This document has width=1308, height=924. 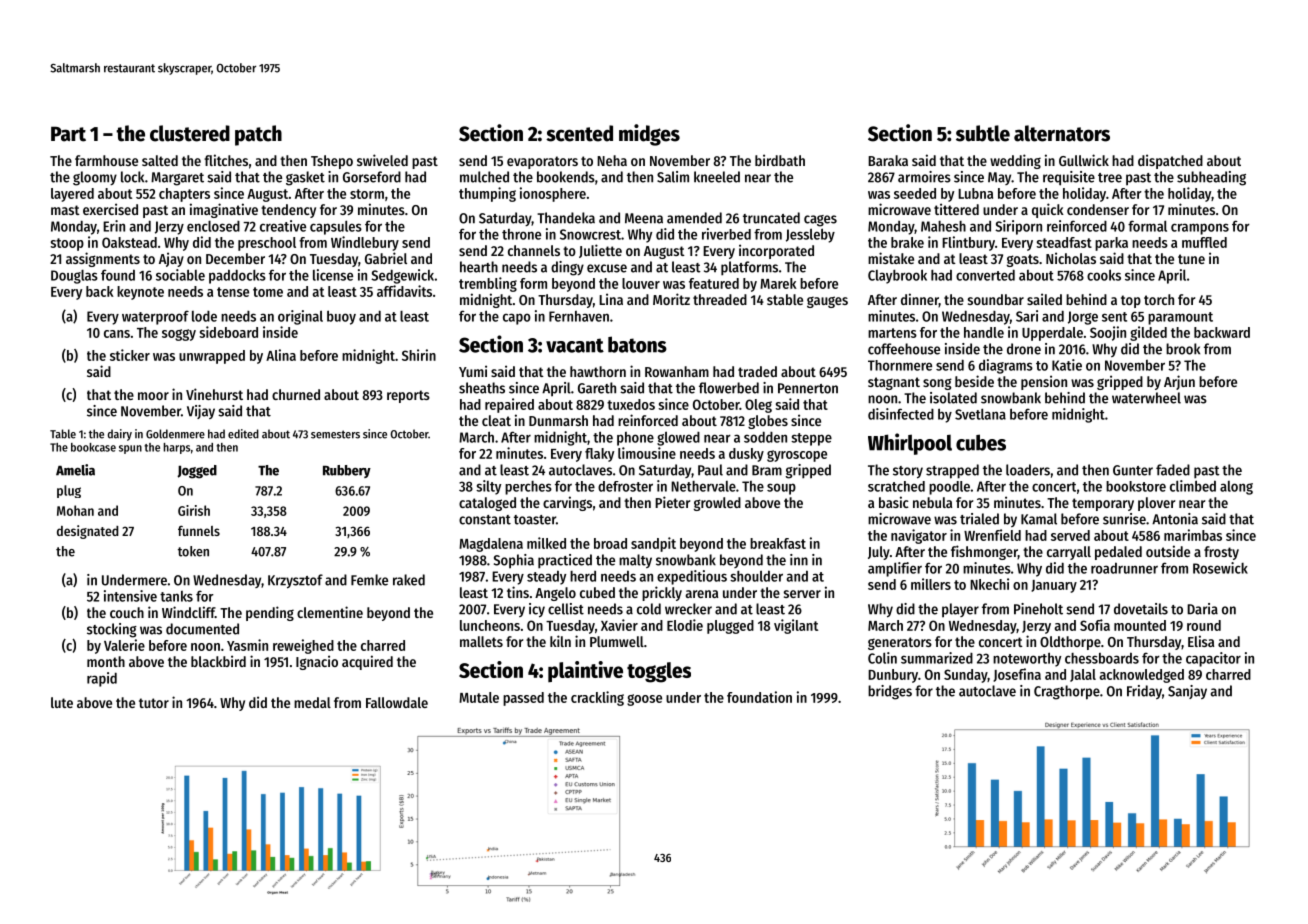 I want to click on clustered, so click(x=190, y=133).
